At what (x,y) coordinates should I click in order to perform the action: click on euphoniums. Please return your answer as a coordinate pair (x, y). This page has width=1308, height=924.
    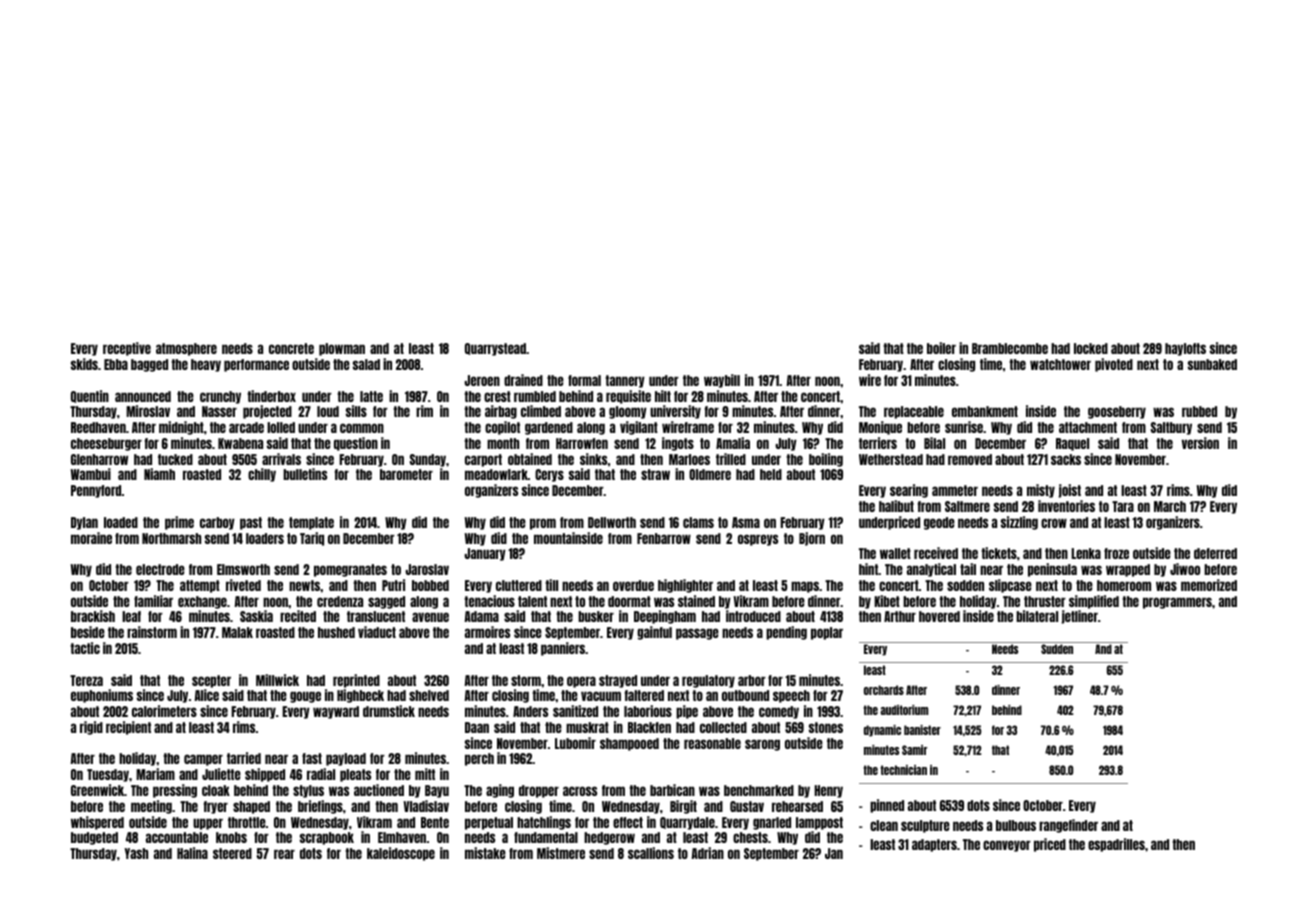
    Looking at the image, I should click on (102, 696).
